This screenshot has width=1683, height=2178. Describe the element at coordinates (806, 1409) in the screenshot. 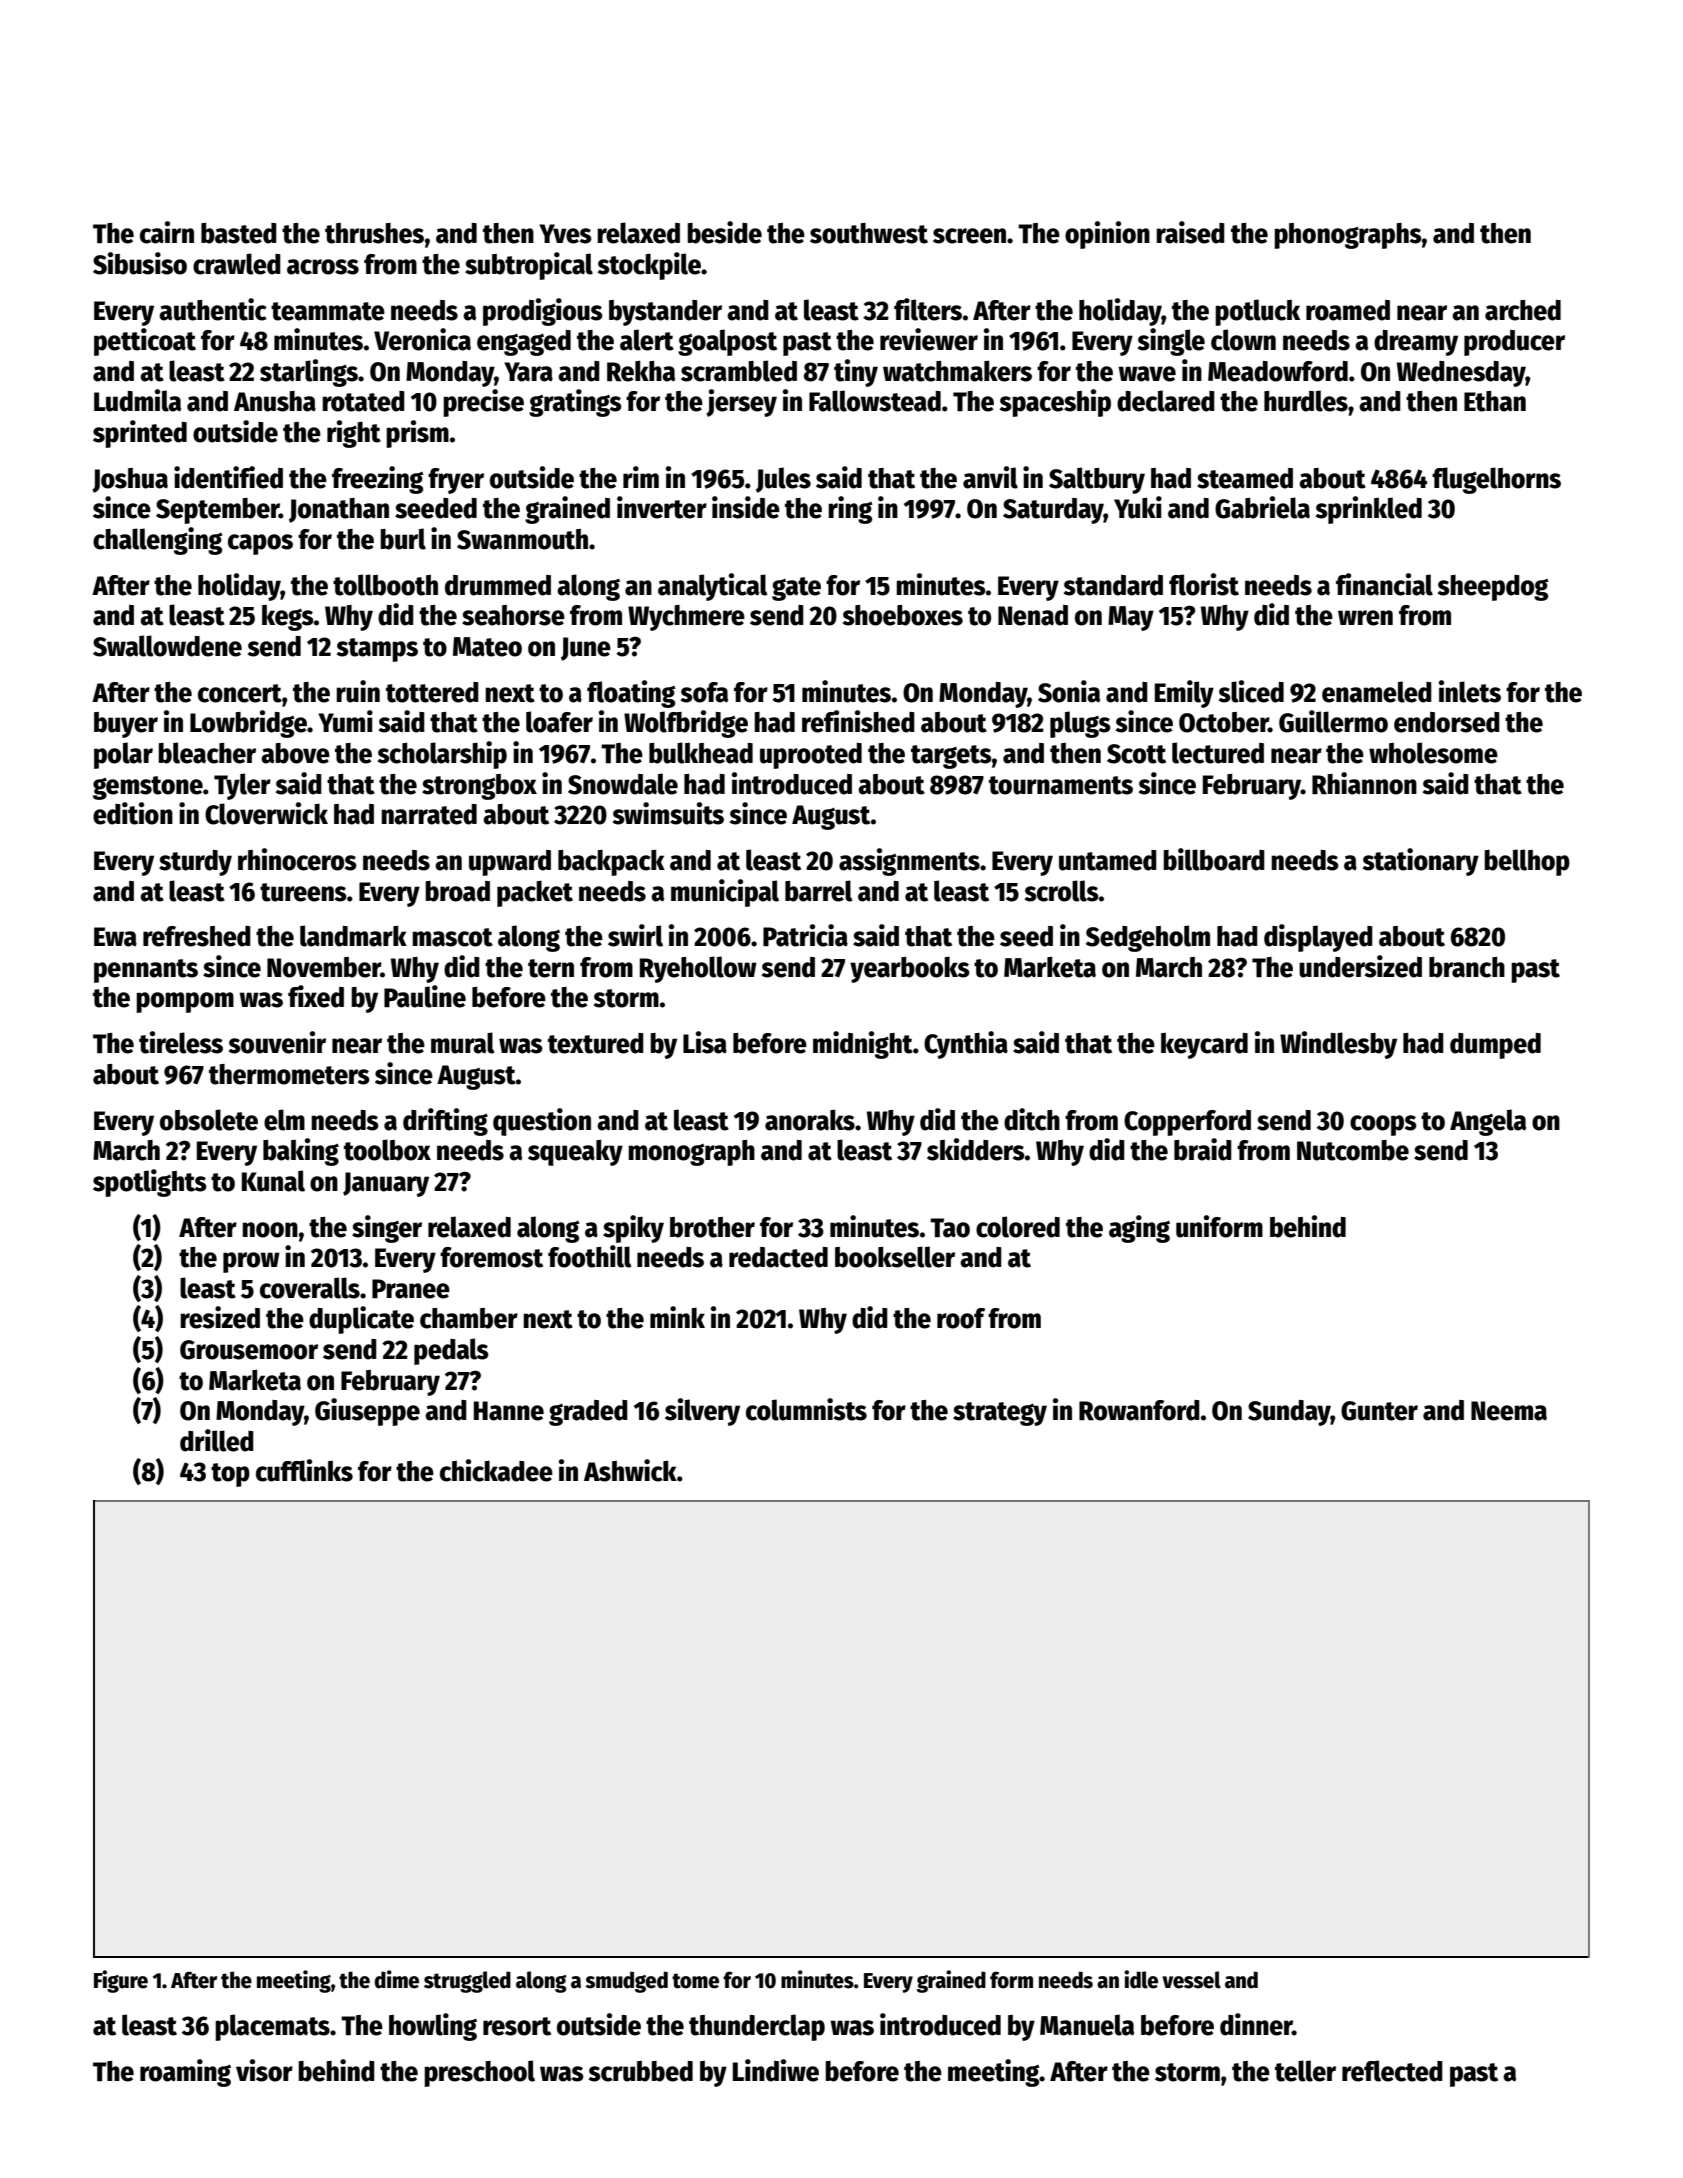

I see `columnists` at that location.
